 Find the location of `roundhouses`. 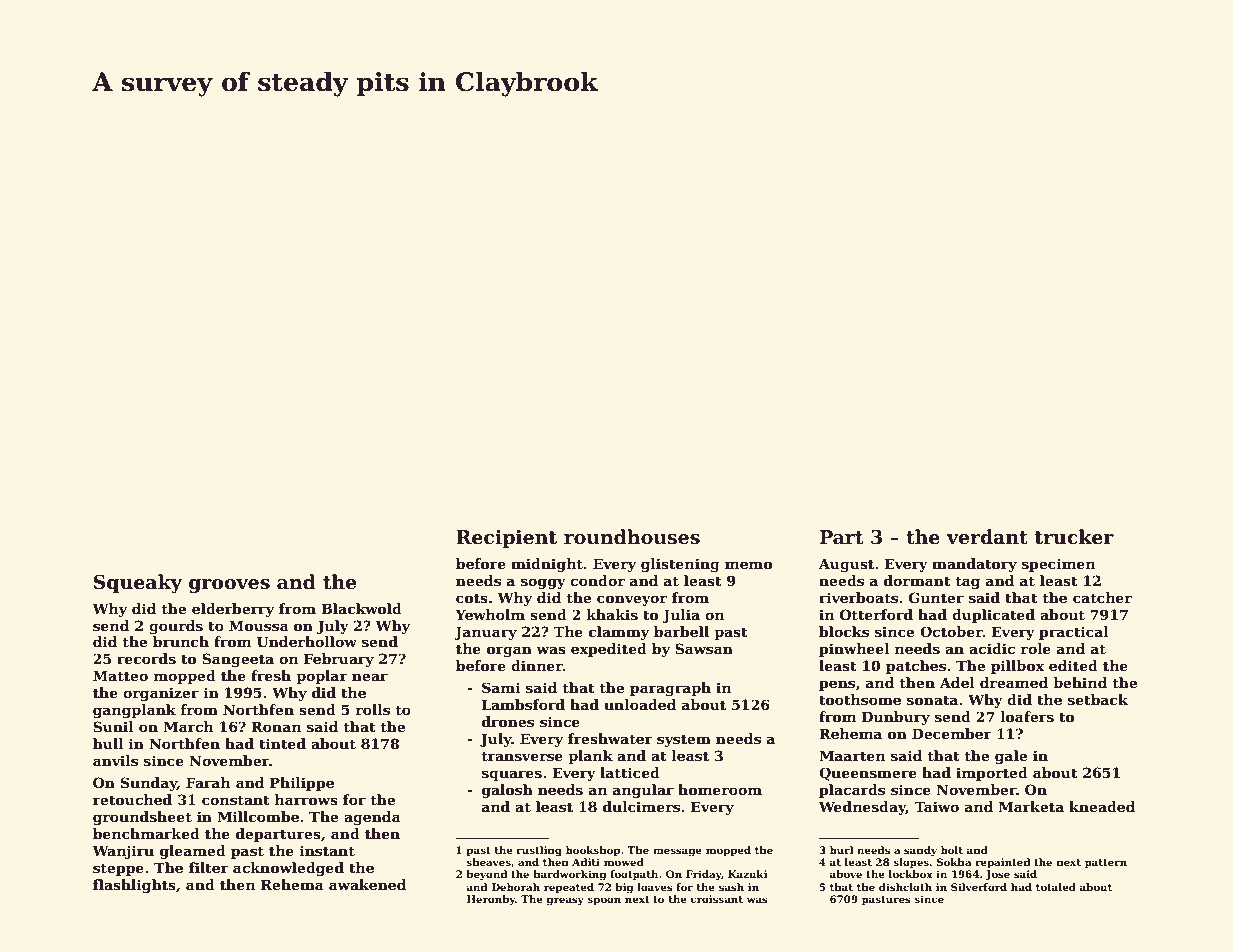

roundhouses is located at coordinates (632, 537).
